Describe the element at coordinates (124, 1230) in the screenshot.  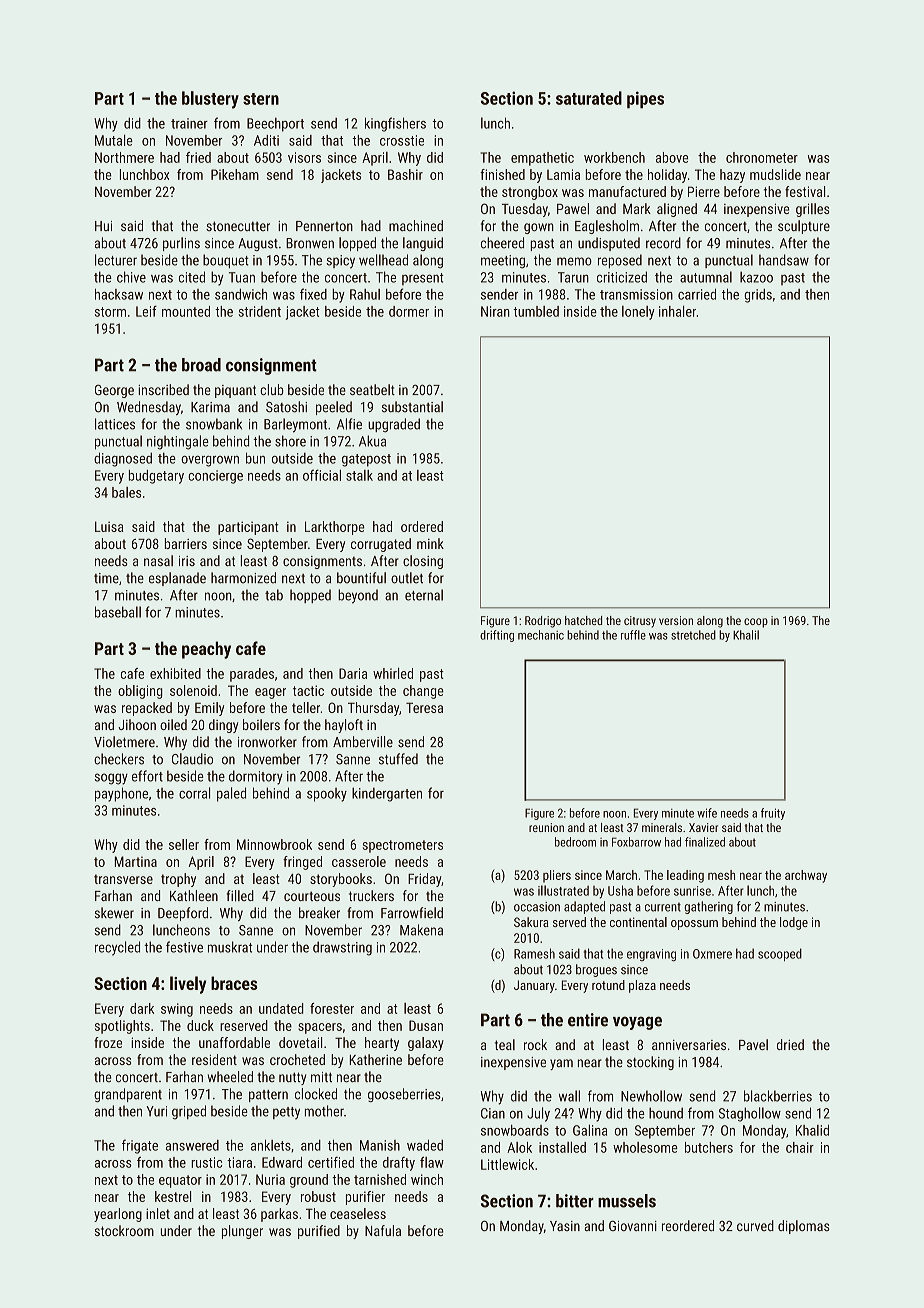
I see `stockroom` at that location.
